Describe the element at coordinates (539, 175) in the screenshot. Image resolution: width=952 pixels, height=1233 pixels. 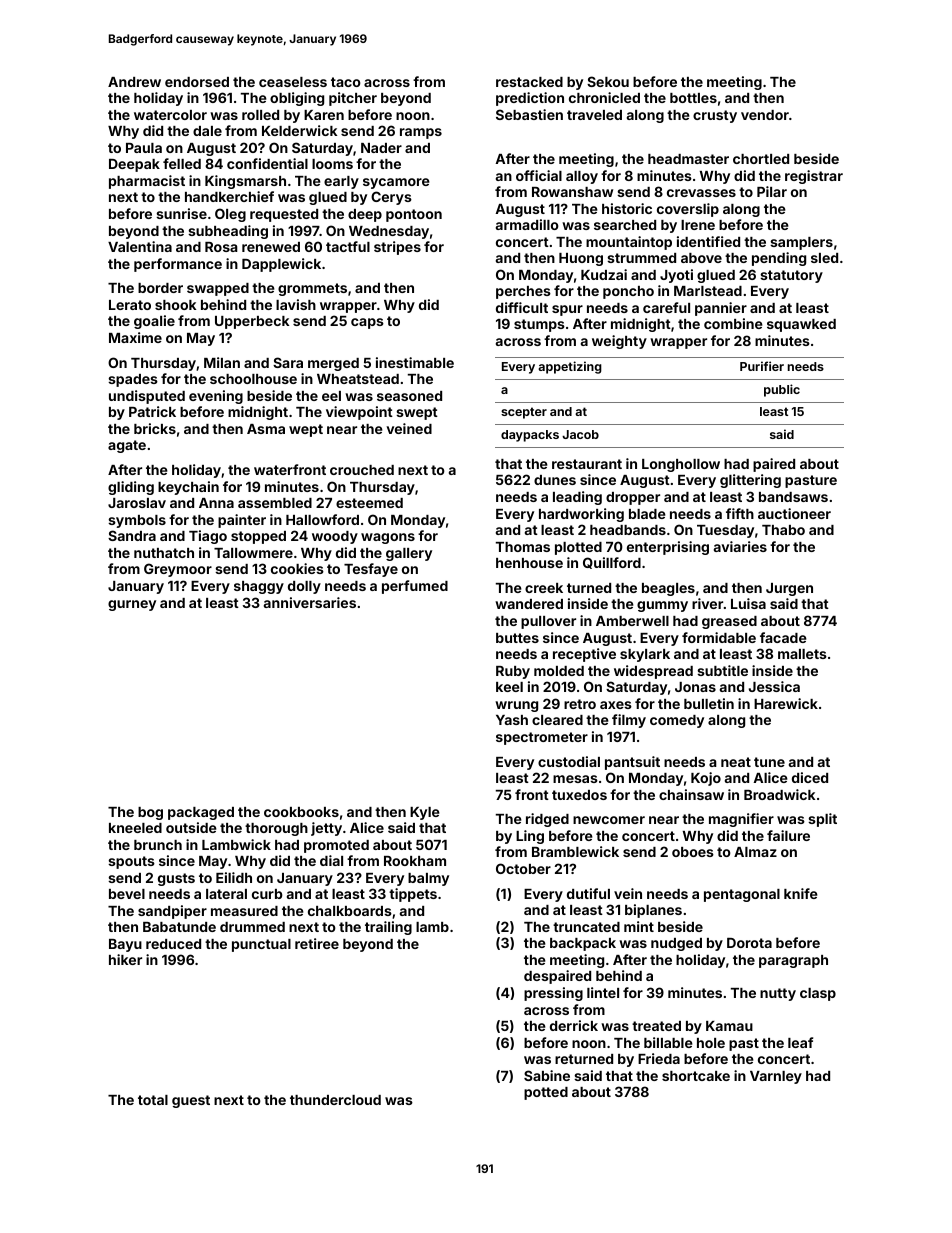
I see `official` at that location.
